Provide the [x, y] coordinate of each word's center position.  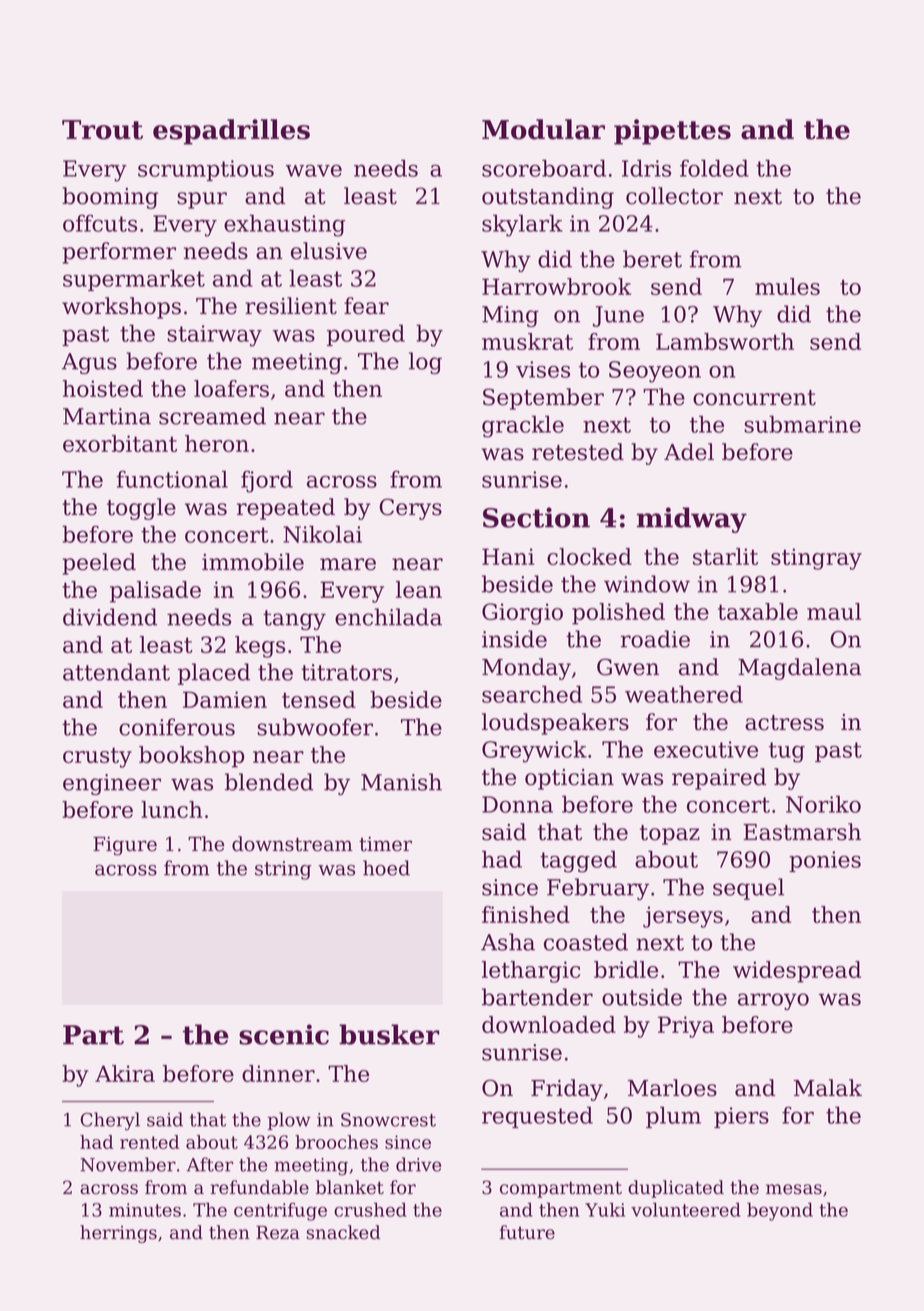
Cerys [410, 509]
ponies [825, 861]
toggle [141, 509]
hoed [386, 868]
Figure [125, 846]
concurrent [754, 398]
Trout [102, 130]
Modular [543, 129]
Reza [278, 1232]
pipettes [672, 132]
